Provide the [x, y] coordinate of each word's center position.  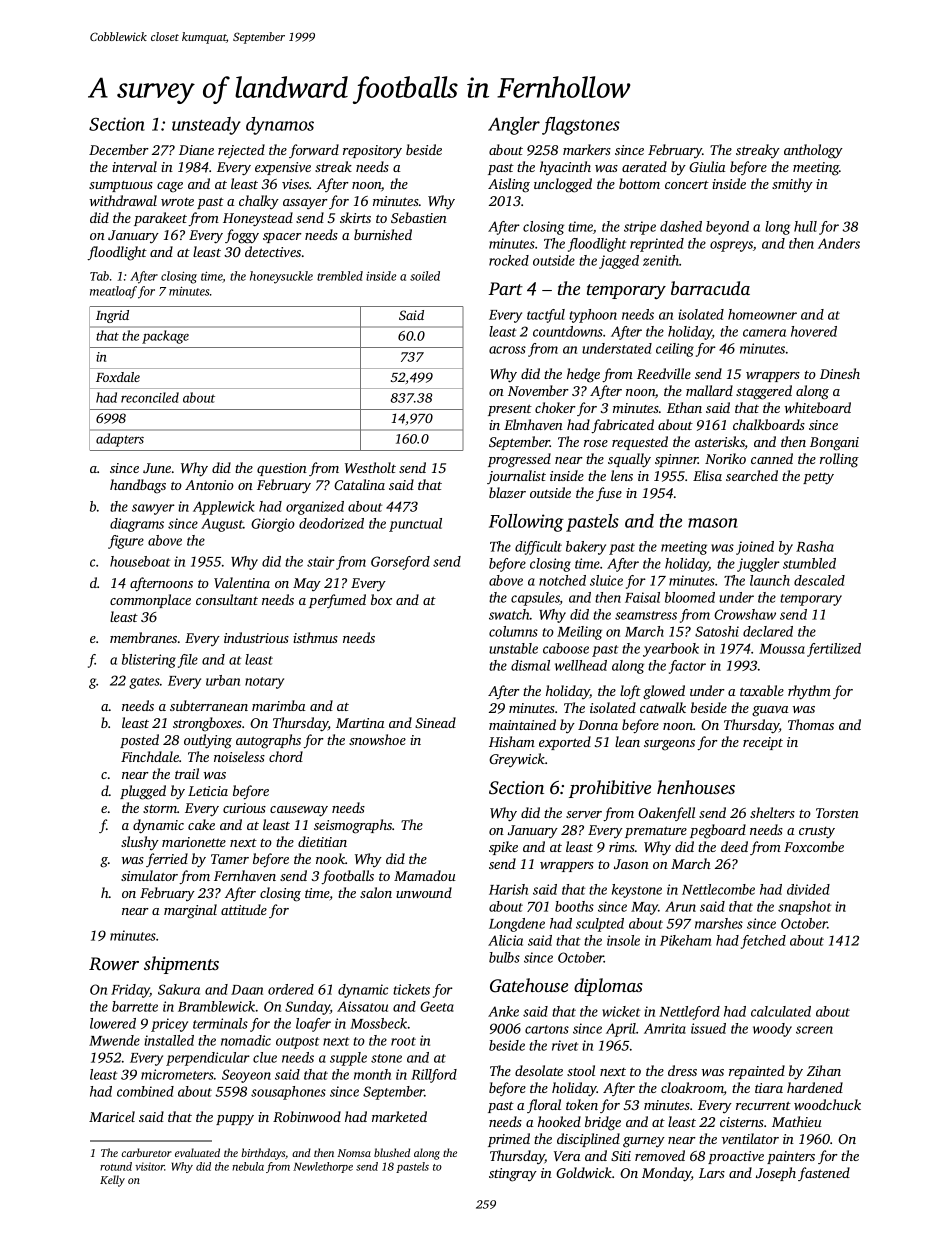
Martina [360, 723]
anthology [813, 151]
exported [565, 743]
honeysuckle [281, 277]
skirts [355, 217]
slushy [140, 843]
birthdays [263, 1154]
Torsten [837, 813]
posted [139, 741]
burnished [383, 234]
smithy [792, 185]
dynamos [280, 126]
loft [630, 692]
